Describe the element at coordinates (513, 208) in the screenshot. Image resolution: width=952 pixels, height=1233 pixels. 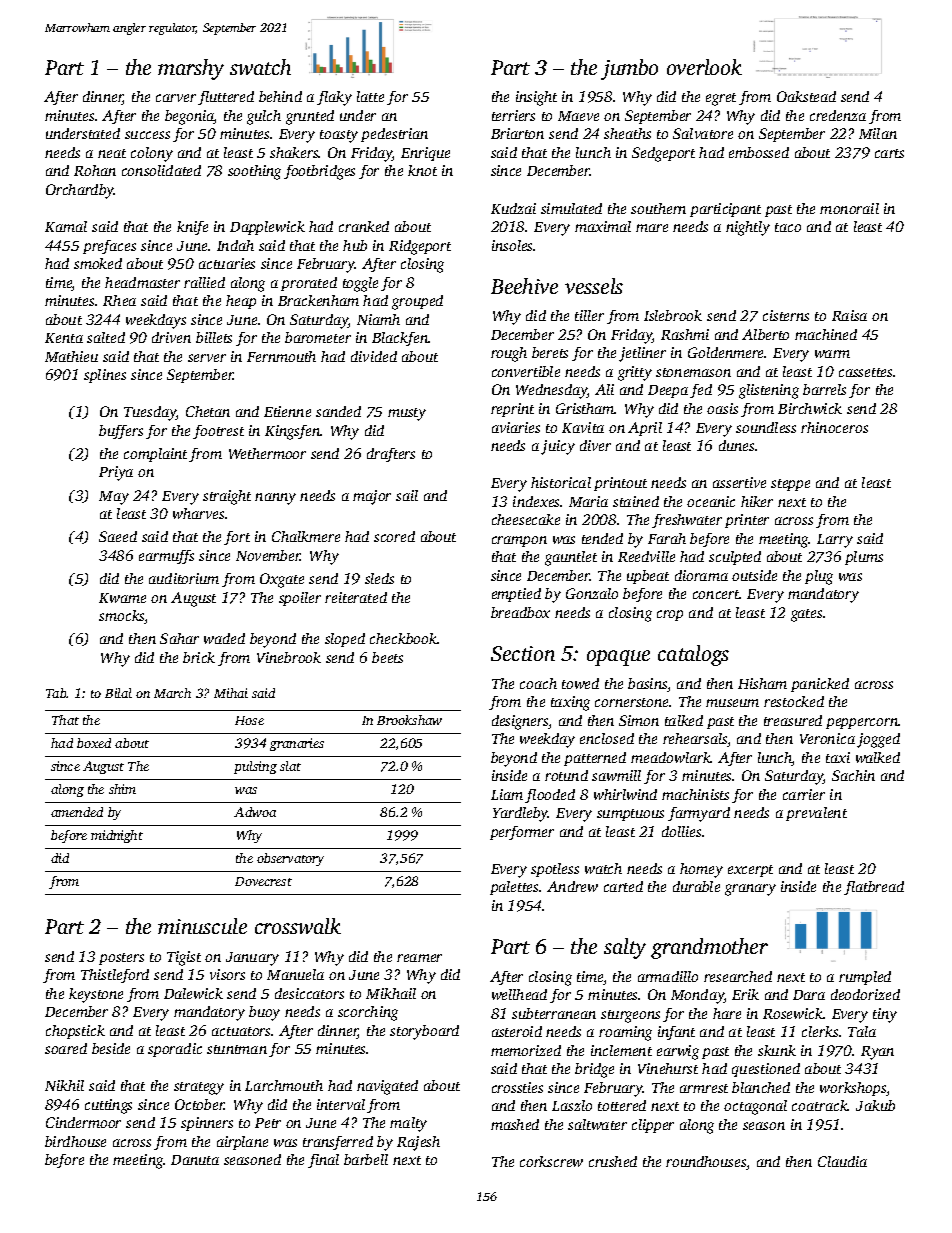
I see `Kudzai` at that location.
